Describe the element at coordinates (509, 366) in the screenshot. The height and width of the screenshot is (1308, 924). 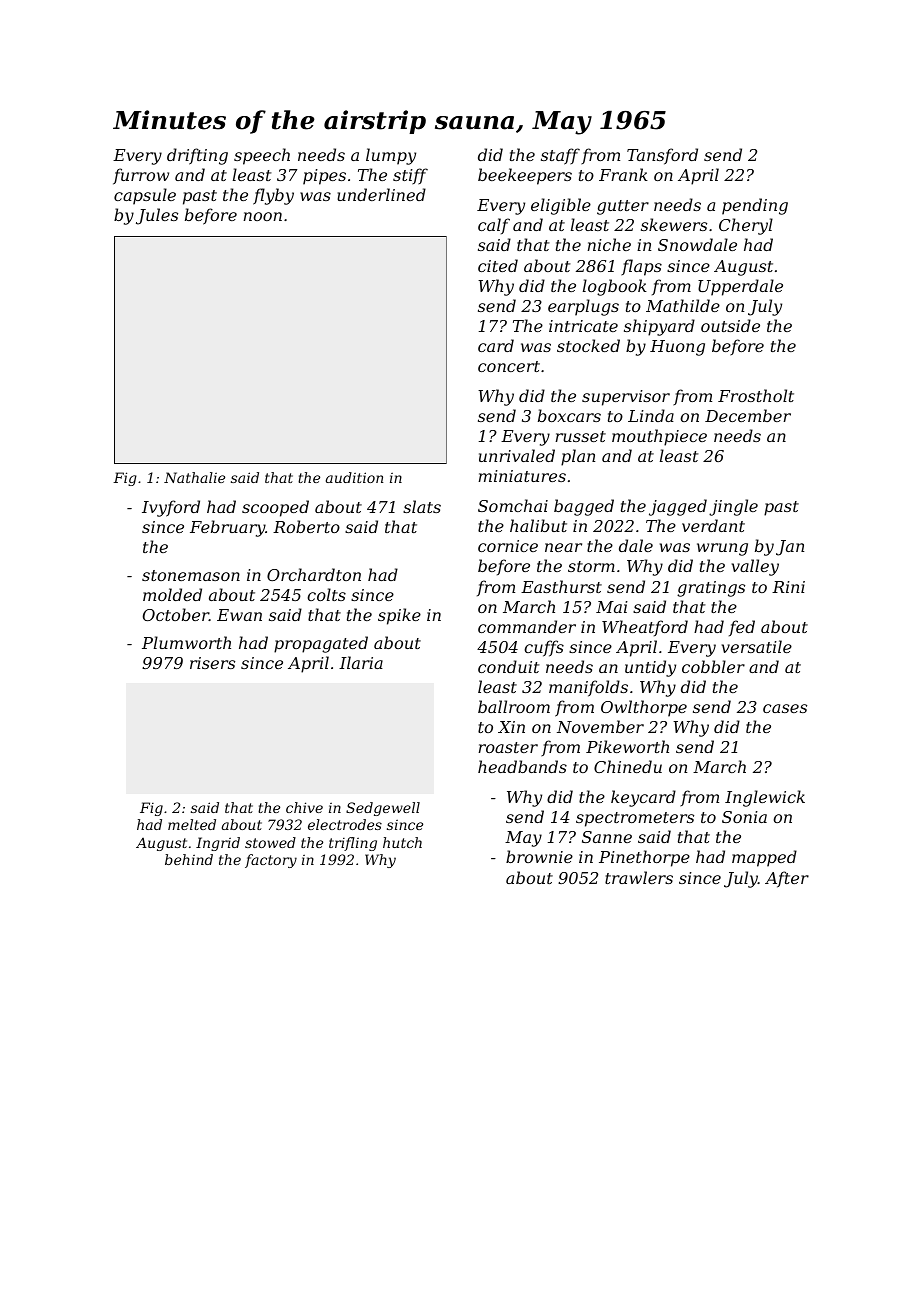
I see `concert` at that location.
